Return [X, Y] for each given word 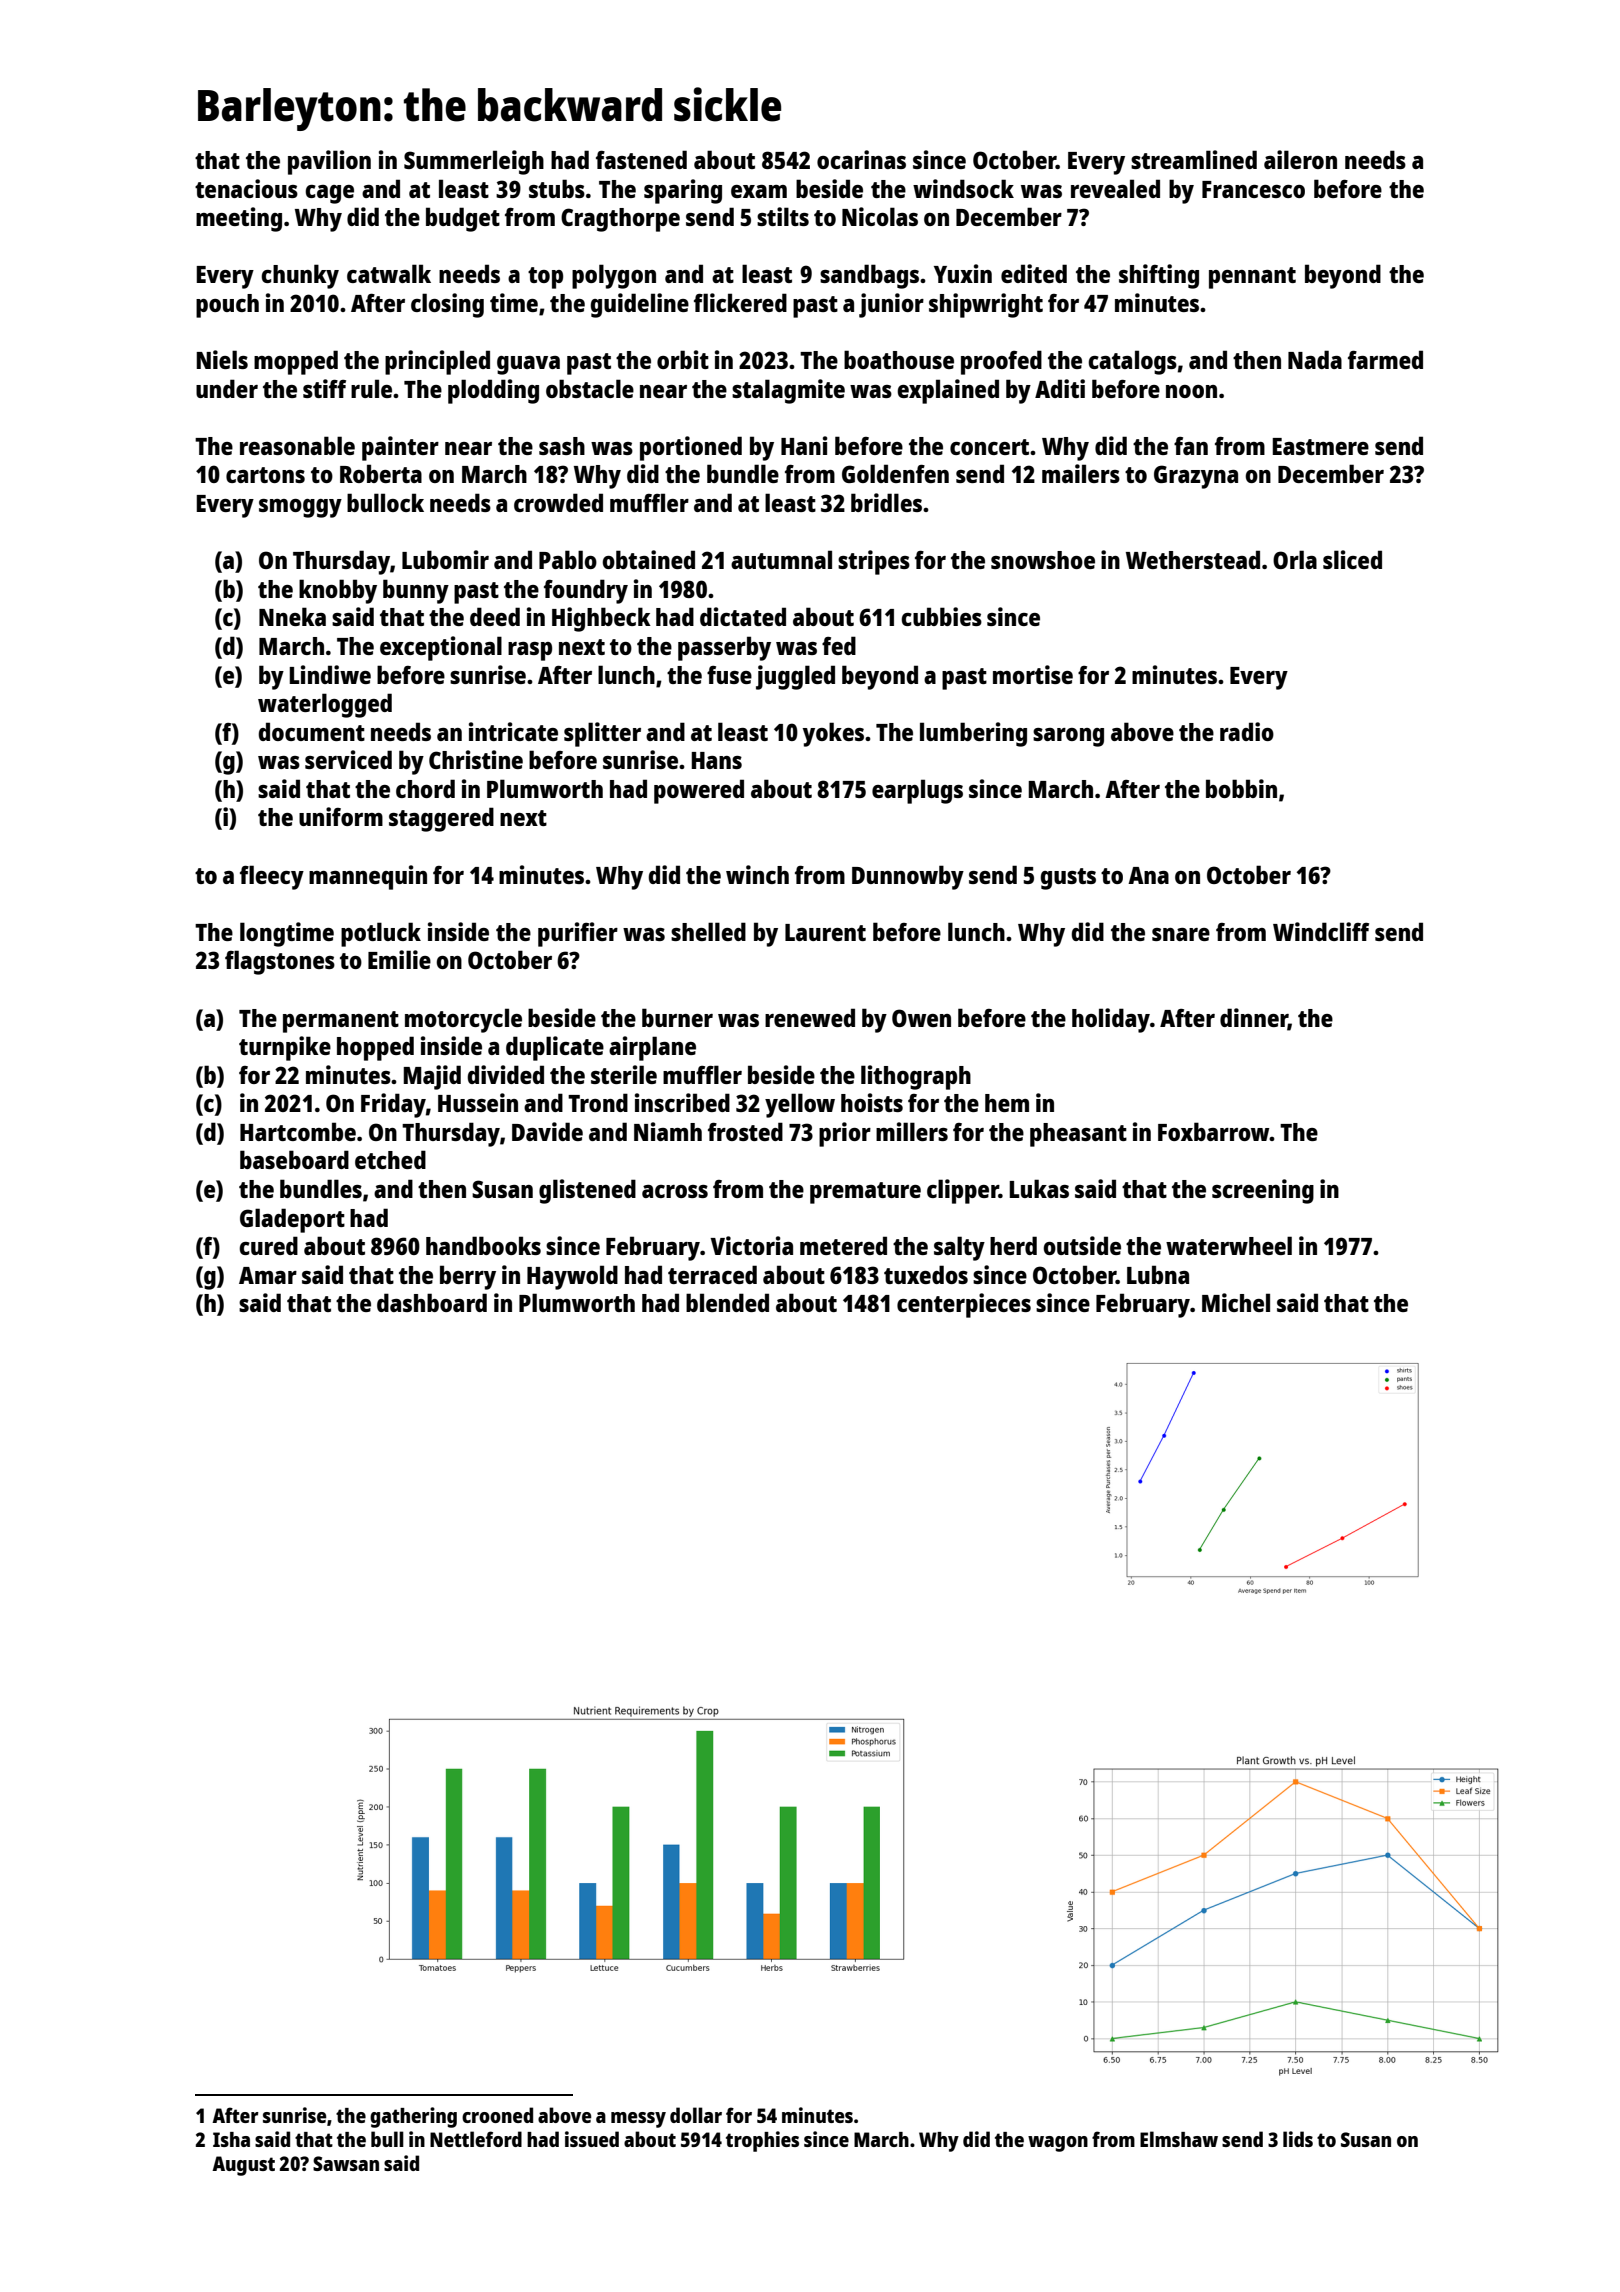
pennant [1252, 278]
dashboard [432, 1302]
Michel [1236, 1302]
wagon [1058, 2144]
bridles [886, 502]
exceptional [441, 648]
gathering [413, 2117]
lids [1298, 2139]
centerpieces [964, 1305]
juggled [795, 677]
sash [562, 446]
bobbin [1241, 788]
